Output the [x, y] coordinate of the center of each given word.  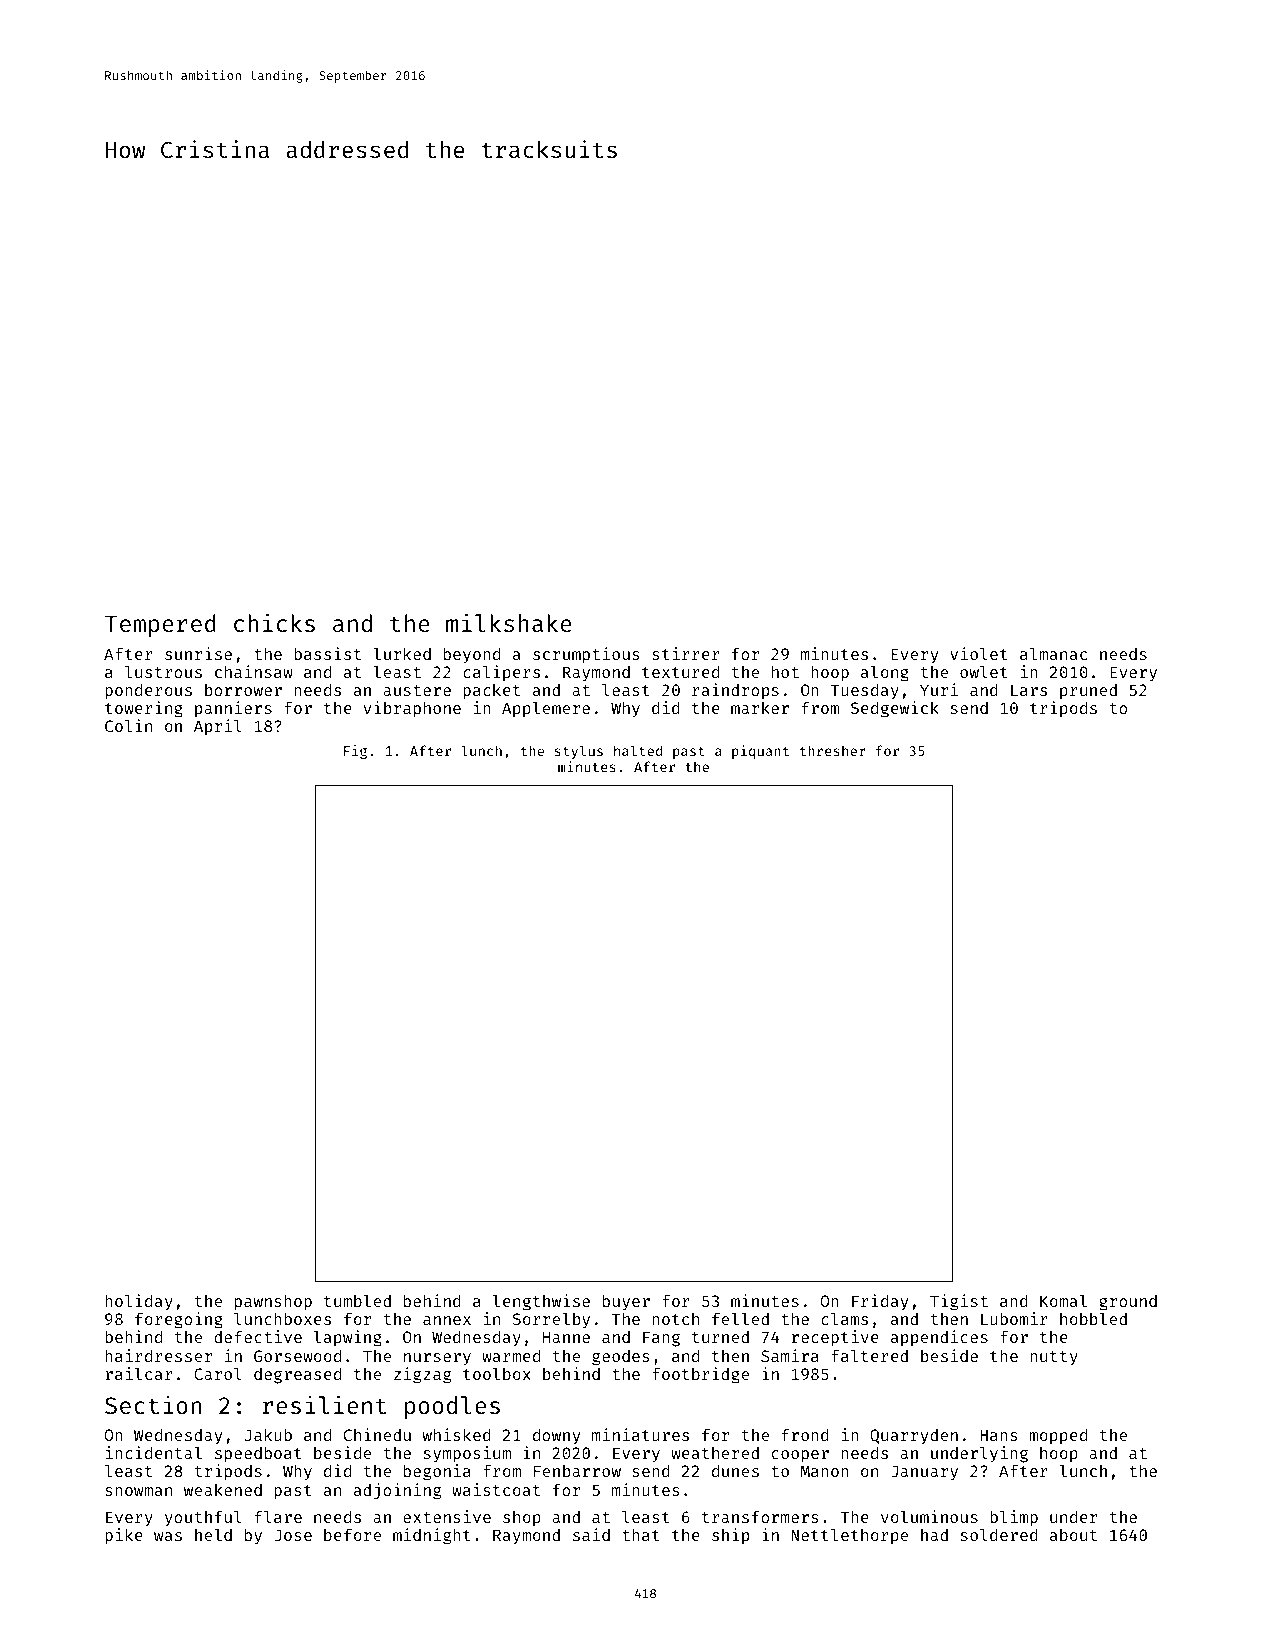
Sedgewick [895, 709]
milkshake [509, 622]
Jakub [268, 1434]
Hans [999, 1435]
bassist [327, 653]
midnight [432, 1536]
